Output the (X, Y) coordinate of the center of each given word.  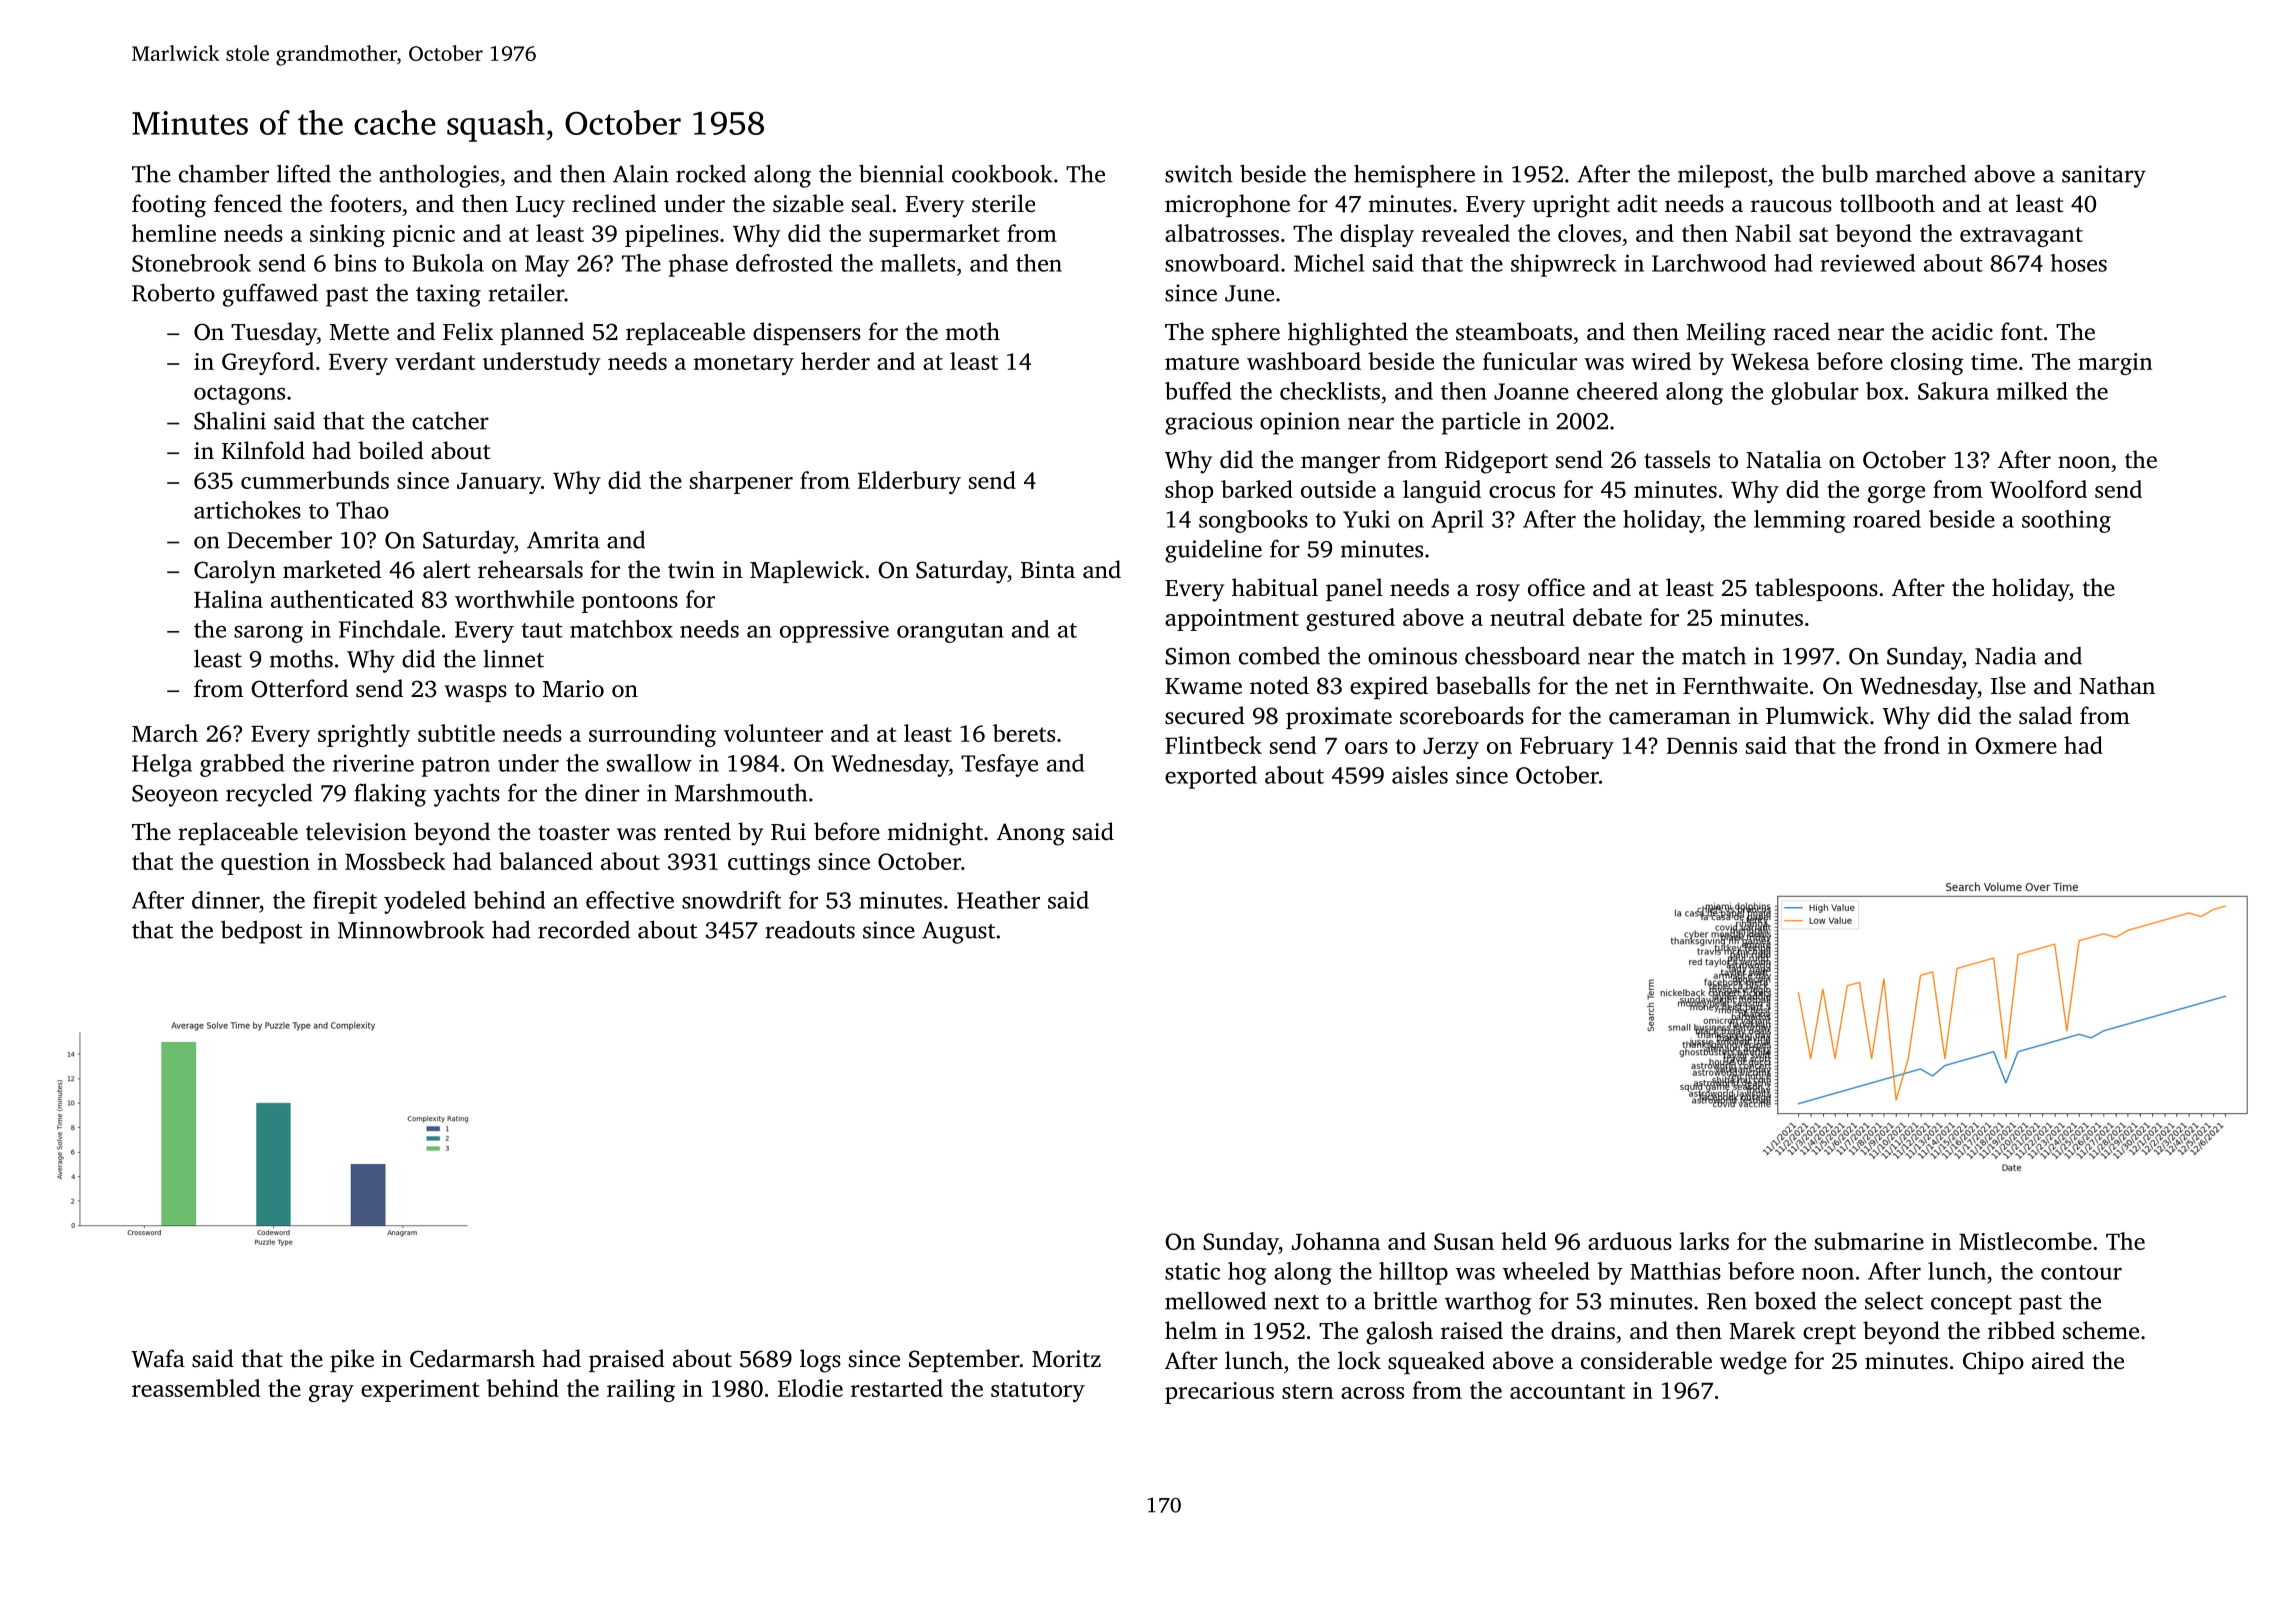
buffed (1198, 391)
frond (1912, 745)
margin (2115, 364)
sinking (347, 235)
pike (352, 1360)
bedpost (262, 932)
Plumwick (1817, 715)
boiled (391, 450)
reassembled (196, 1388)
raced (1801, 331)
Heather (998, 900)
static (1192, 1271)
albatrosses (1222, 233)
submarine (1869, 1241)
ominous (1412, 656)
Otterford (299, 688)
